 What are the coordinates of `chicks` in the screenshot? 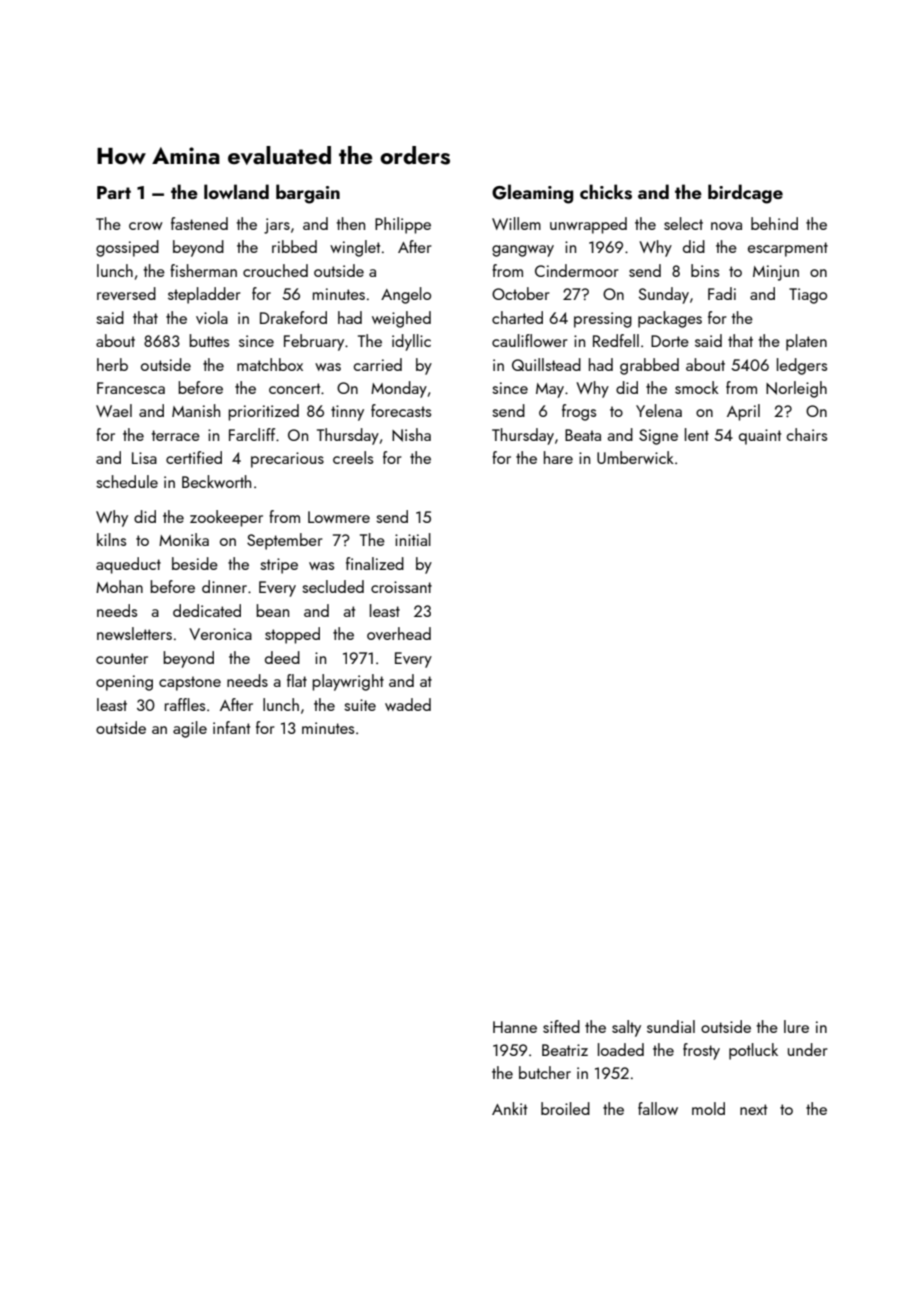 It's located at (606, 192).
